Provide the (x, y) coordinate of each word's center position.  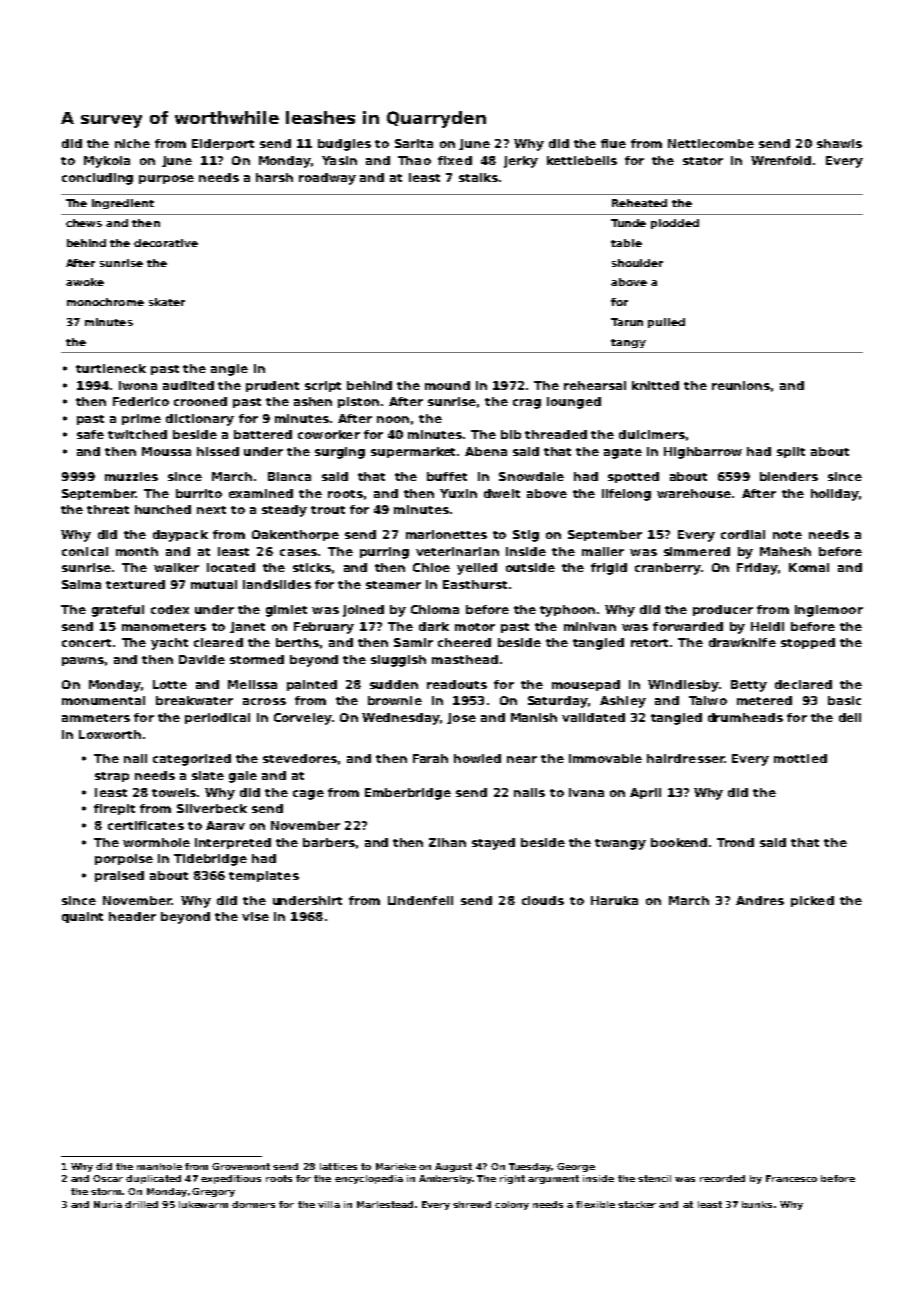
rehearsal (595, 385)
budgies (344, 145)
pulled (666, 323)
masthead (465, 659)
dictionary (200, 420)
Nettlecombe (711, 143)
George (576, 1167)
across (264, 701)
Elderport (223, 144)
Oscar (108, 1178)
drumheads (745, 717)
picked (812, 901)
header (132, 916)
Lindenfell (420, 900)
